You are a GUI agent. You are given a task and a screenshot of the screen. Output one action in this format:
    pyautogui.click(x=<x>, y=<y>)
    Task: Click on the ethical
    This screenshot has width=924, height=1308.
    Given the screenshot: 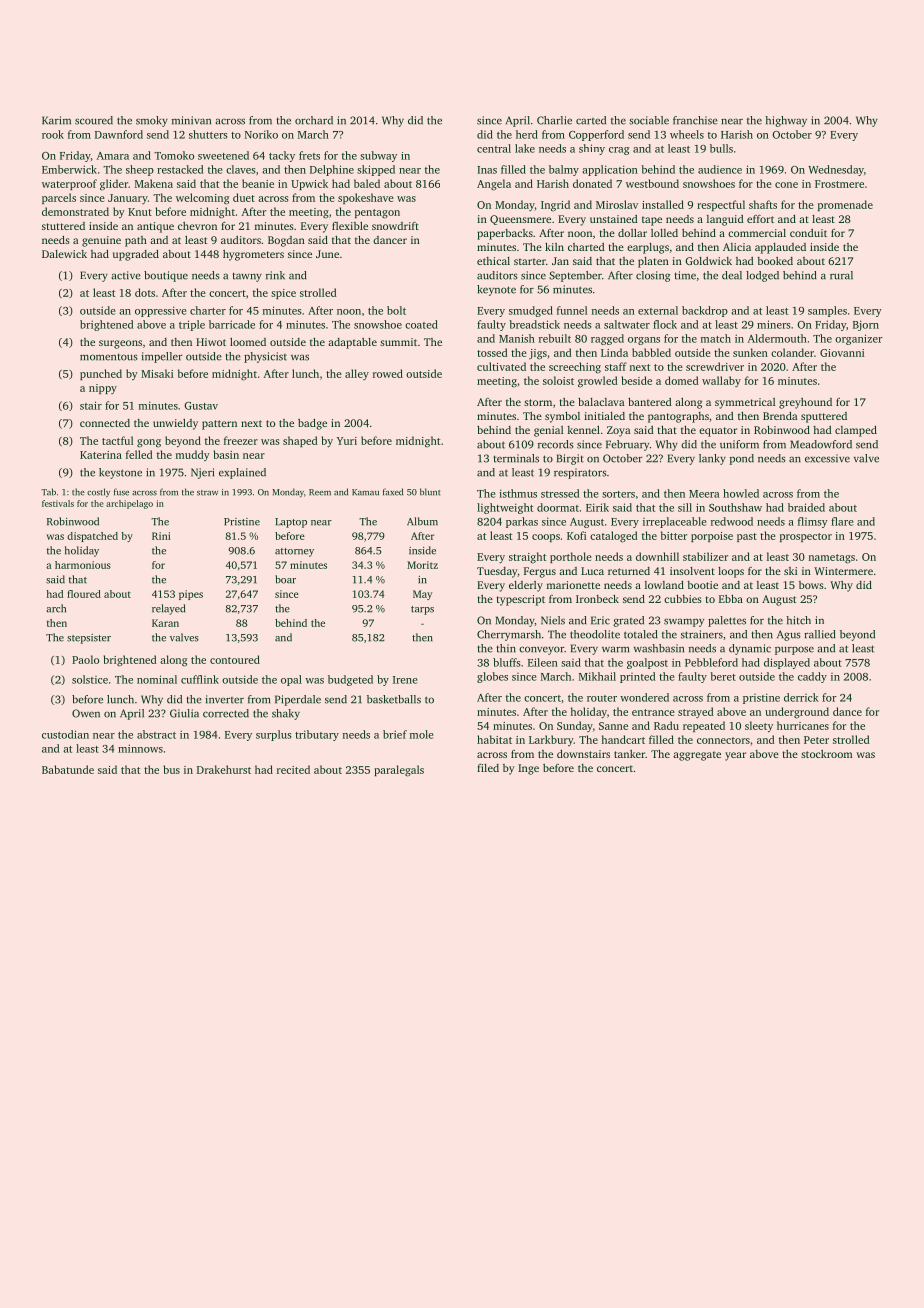 What is the action you would take?
    pyautogui.click(x=493, y=261)
